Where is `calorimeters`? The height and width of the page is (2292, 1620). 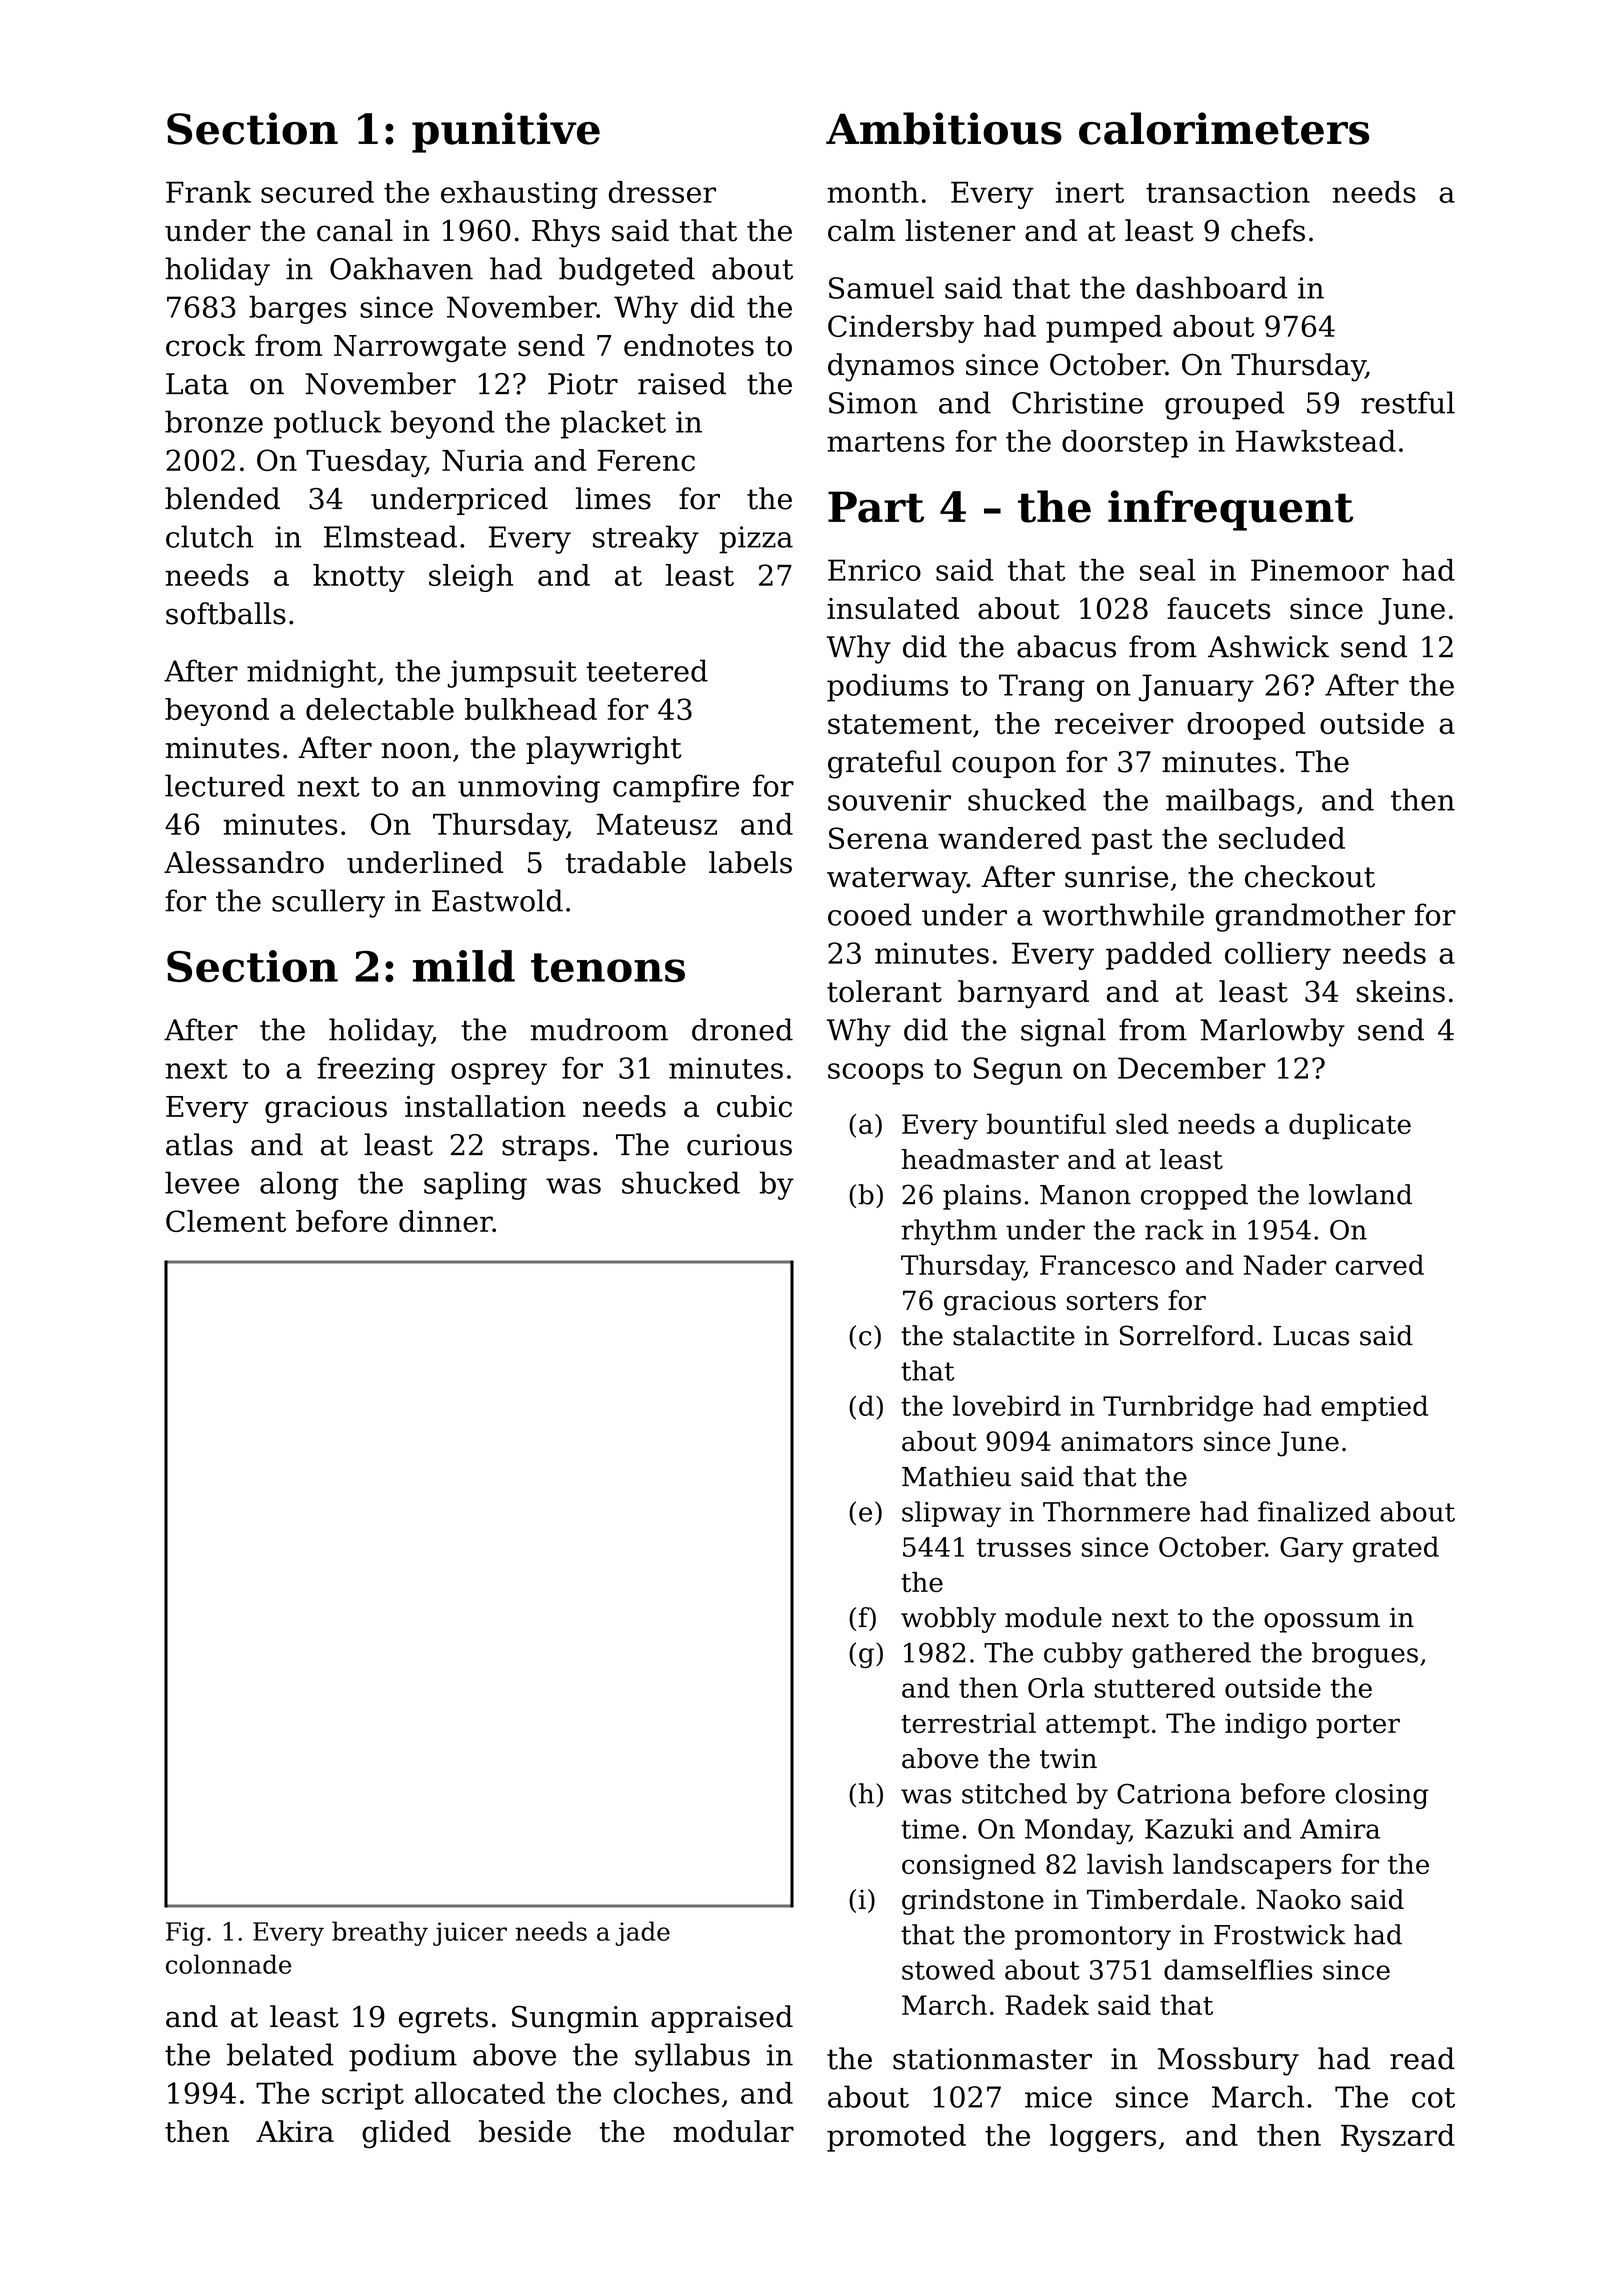
calorimeters is located at coordinates (1224, 128).
